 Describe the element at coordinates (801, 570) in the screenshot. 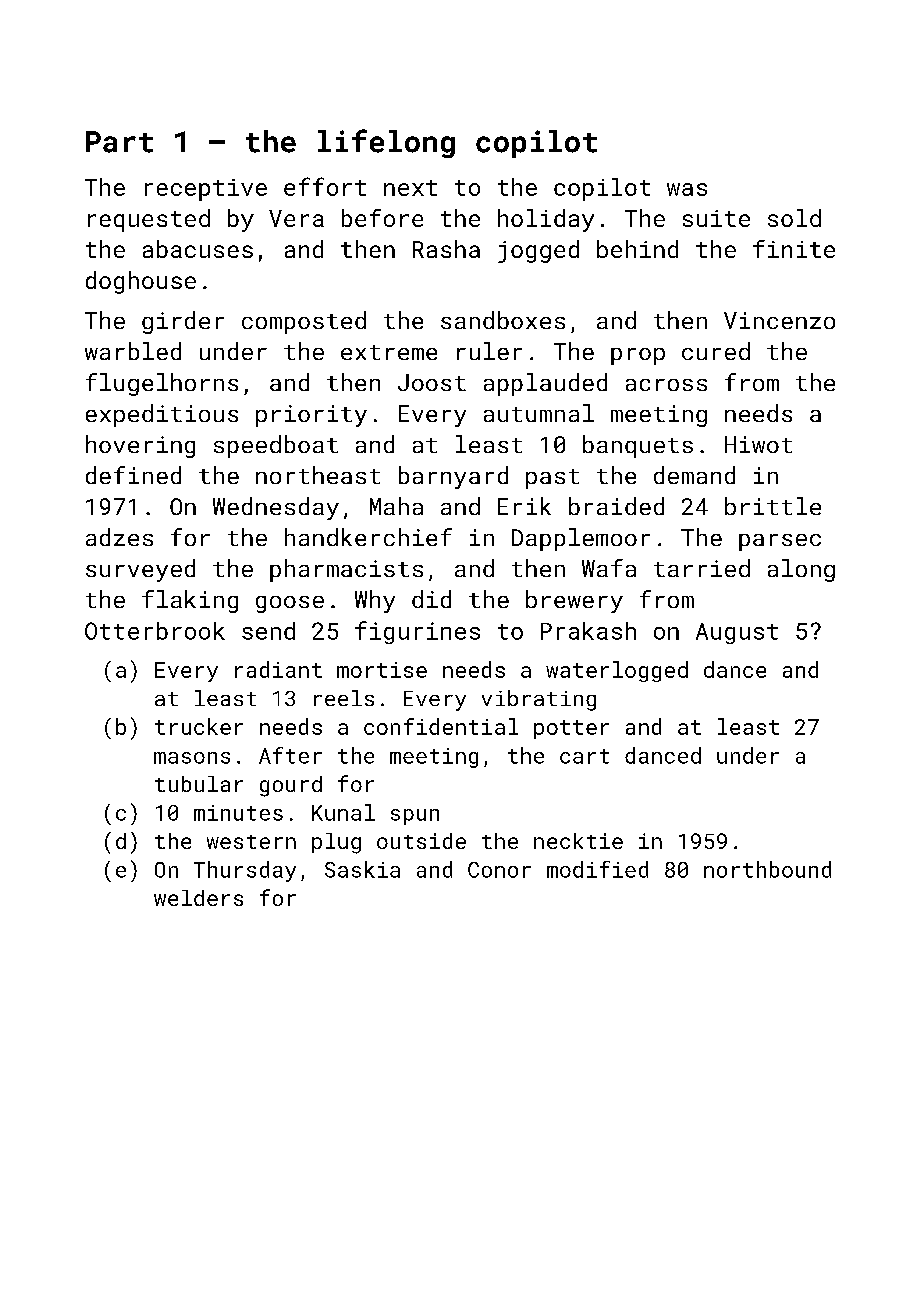

I see `along` at that location.
